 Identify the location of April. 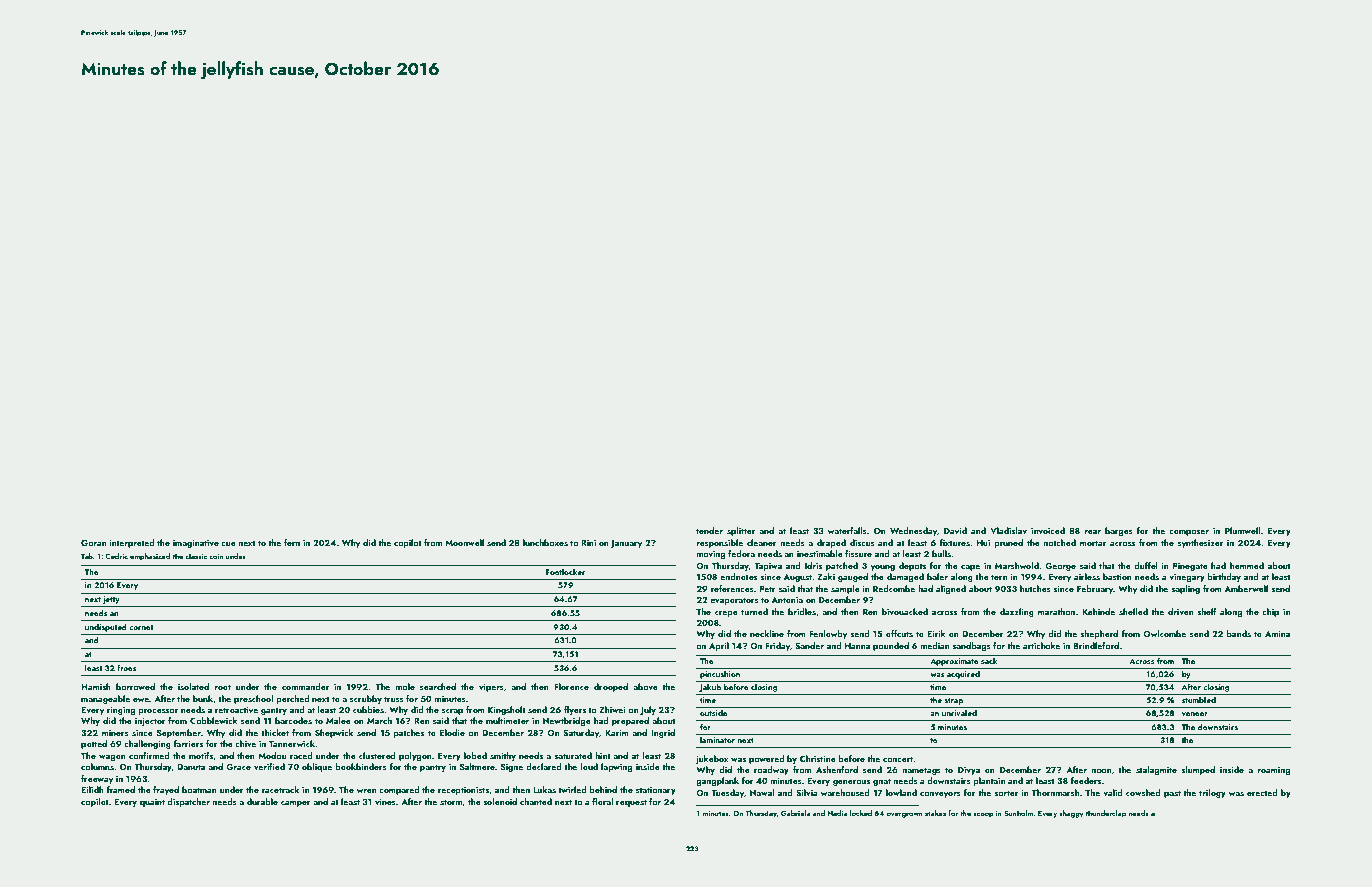
(719, 646).
